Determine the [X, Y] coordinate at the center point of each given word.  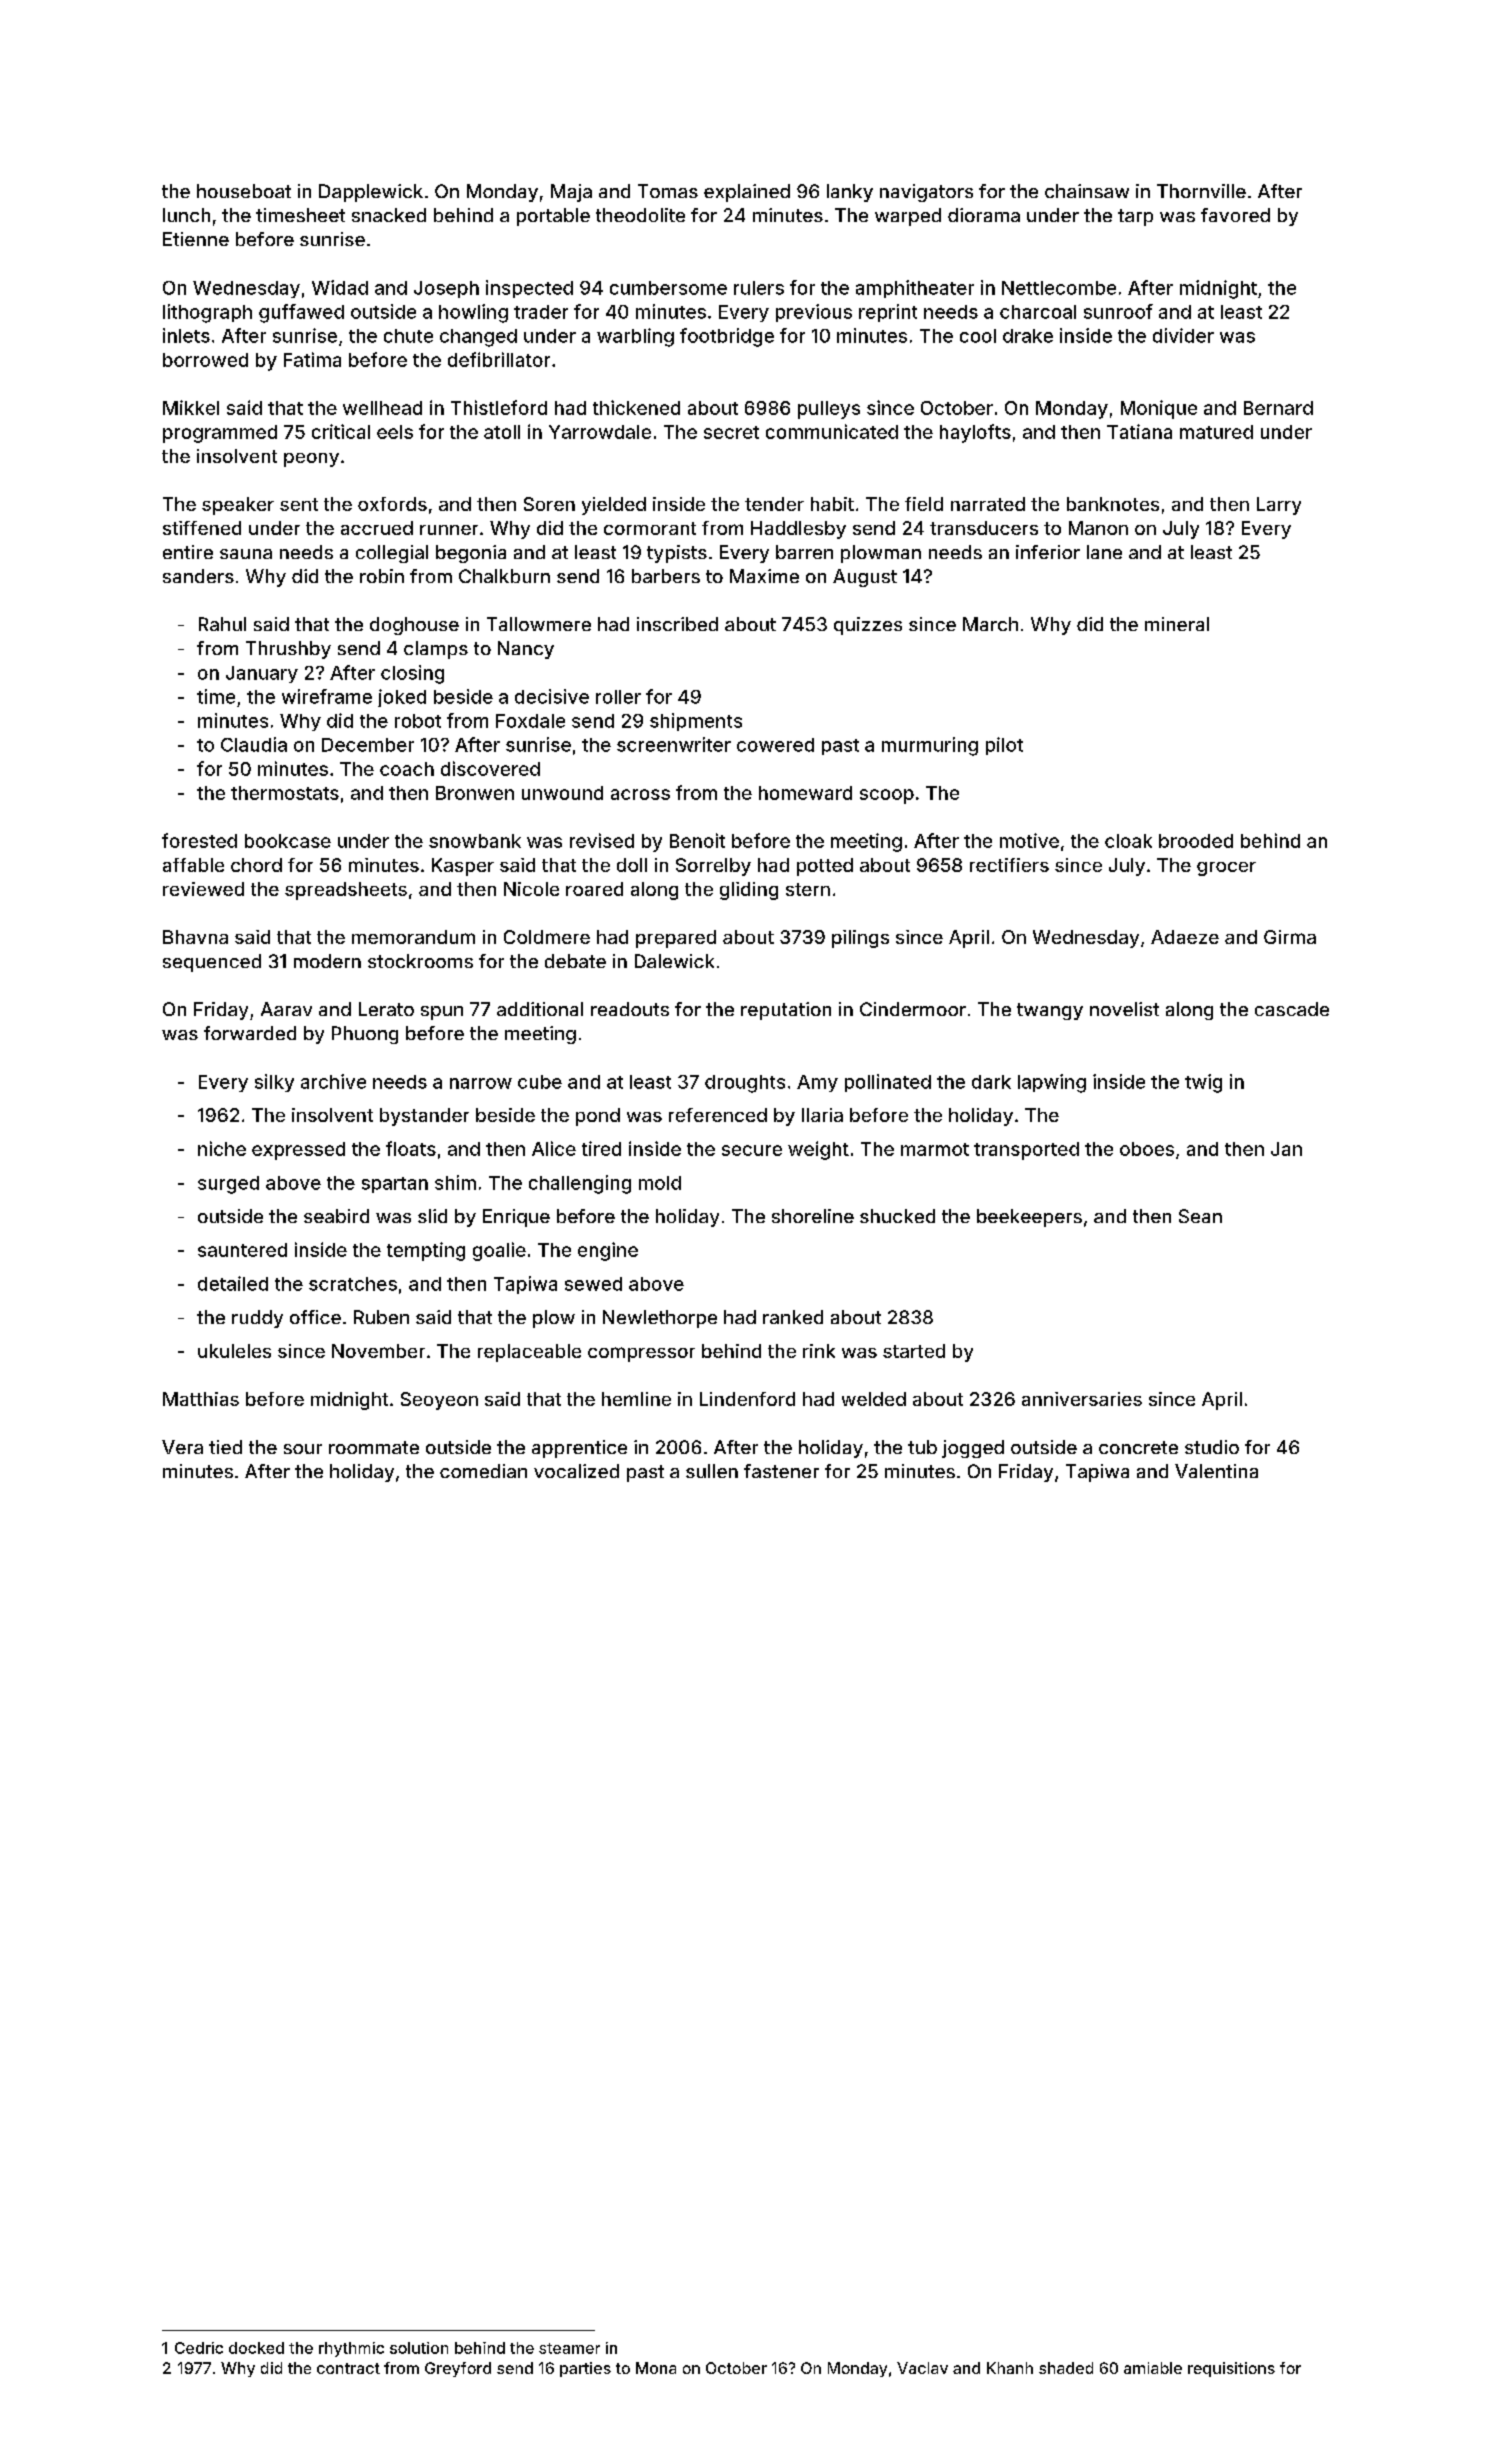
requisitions [1231, 2369]
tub [922, 1447]
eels [395, 432]
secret [731, 432]
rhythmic [351, 2349]
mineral [1177, 624]
